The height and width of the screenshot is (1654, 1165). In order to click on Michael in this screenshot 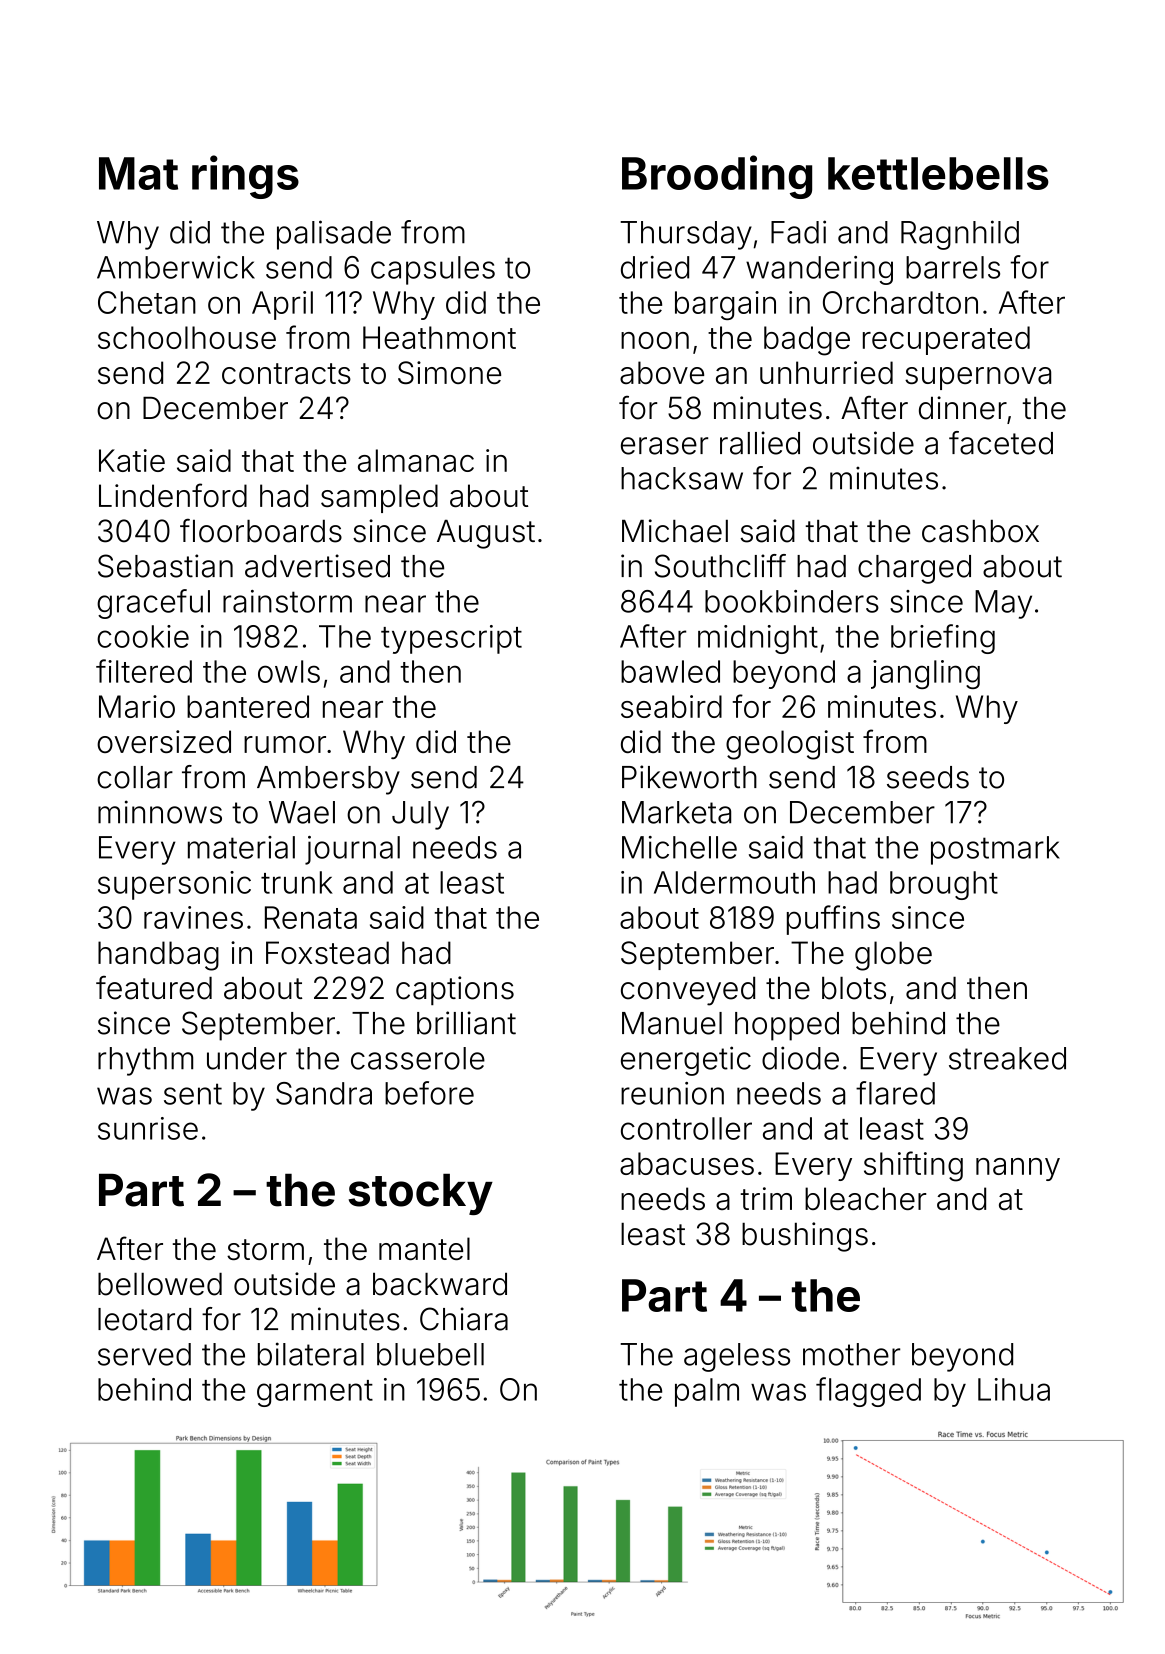, I will do `click(675, 531)`.
